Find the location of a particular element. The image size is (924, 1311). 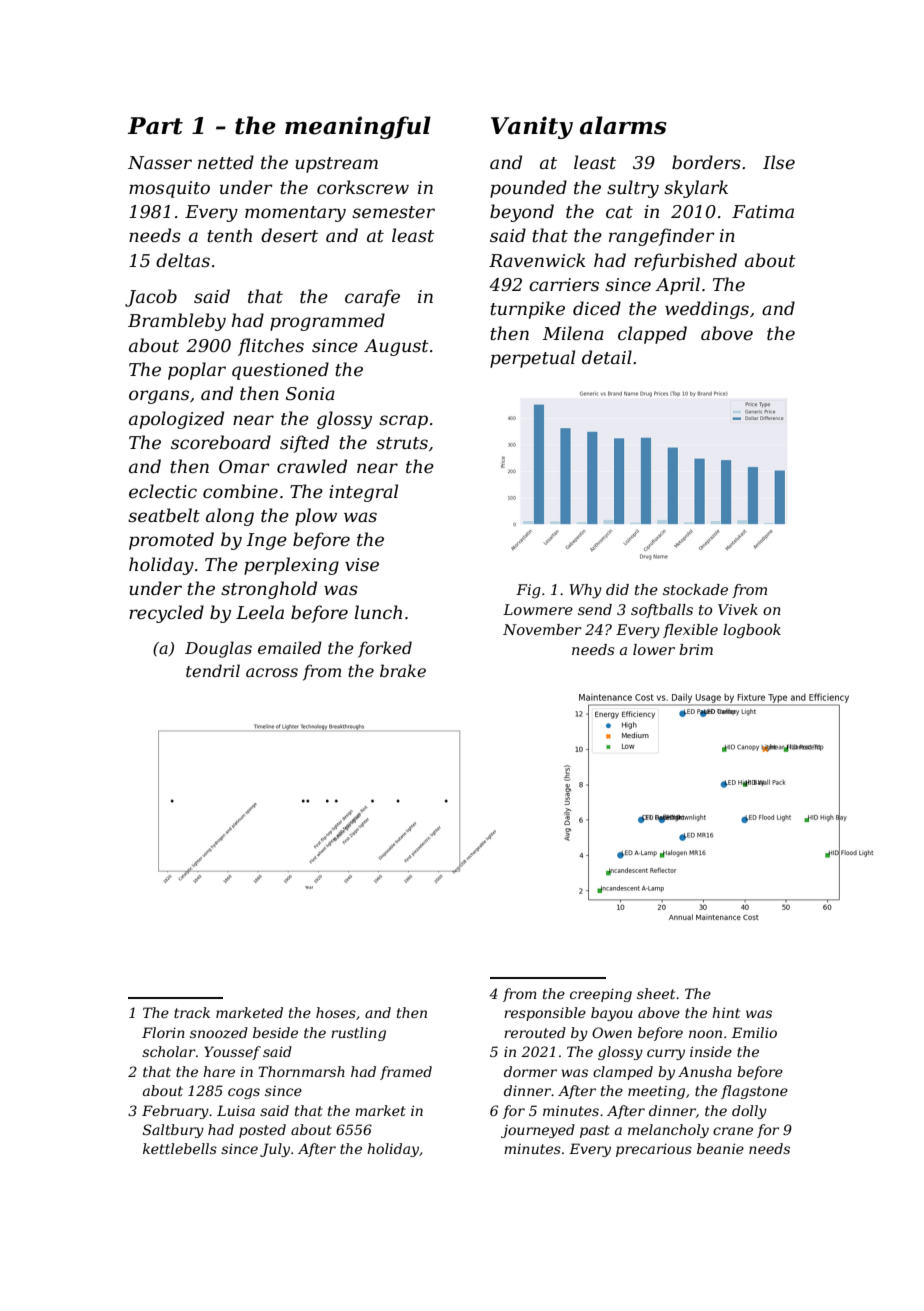

track is located at coordinates (192, 1012).
